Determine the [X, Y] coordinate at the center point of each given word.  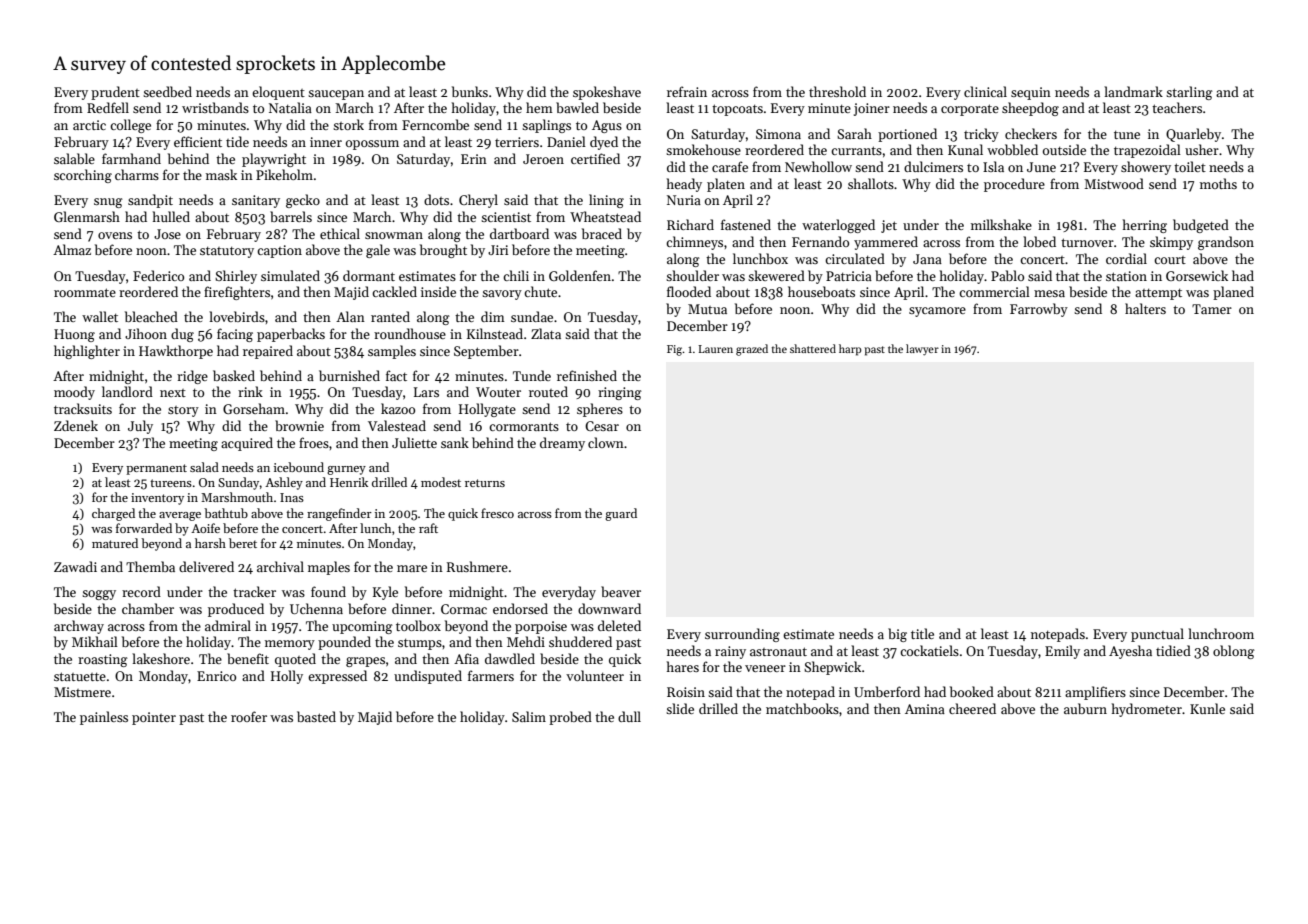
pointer [154, 718]
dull [629, 716]
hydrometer [1147, 710]
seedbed [167, 91]
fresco [497, 513]
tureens [171, 483]
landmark [1133, 91]
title [922, 633]
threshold [837, 91]
